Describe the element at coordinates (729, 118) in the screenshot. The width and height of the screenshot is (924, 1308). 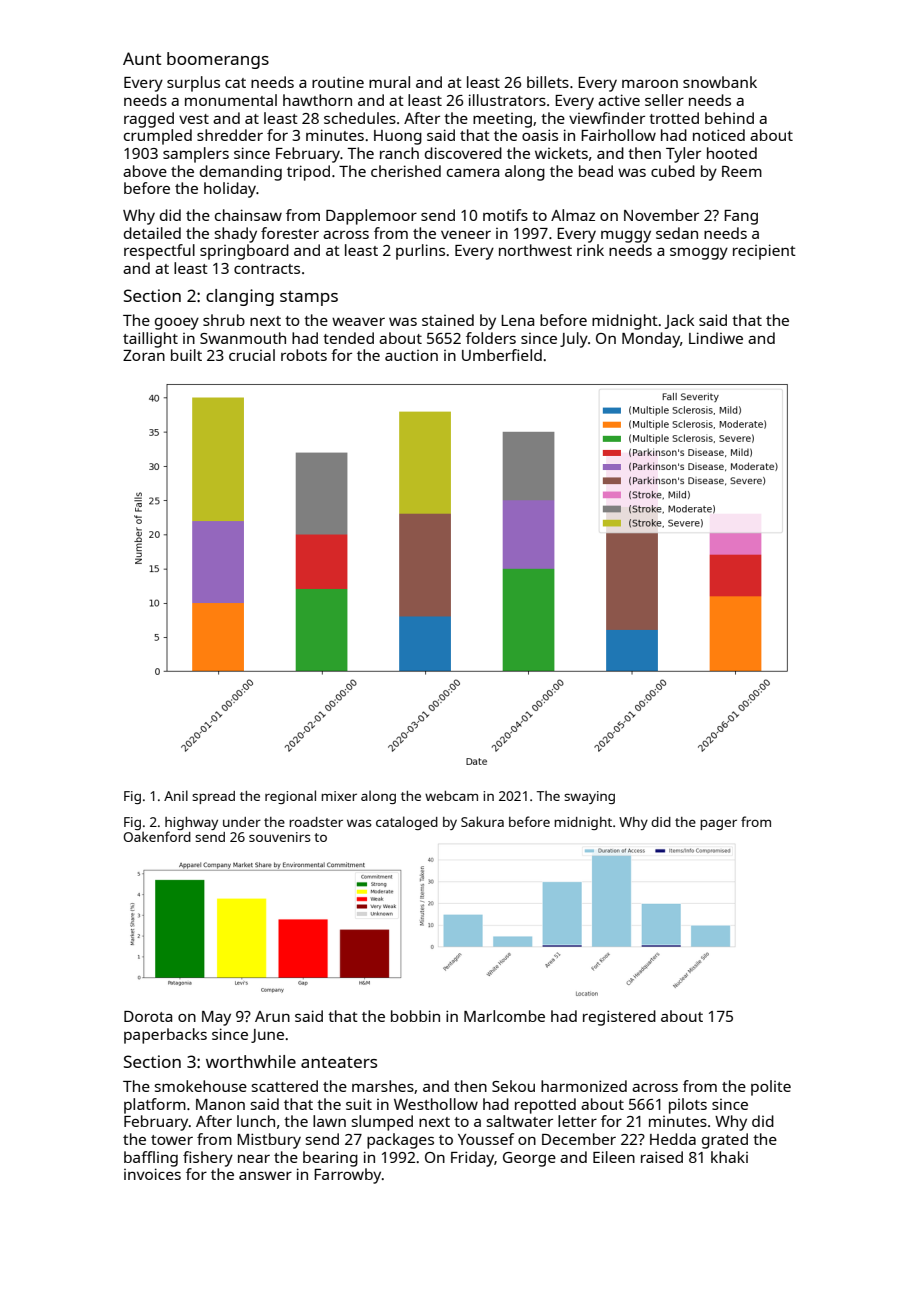
I see `behind` at that location.
